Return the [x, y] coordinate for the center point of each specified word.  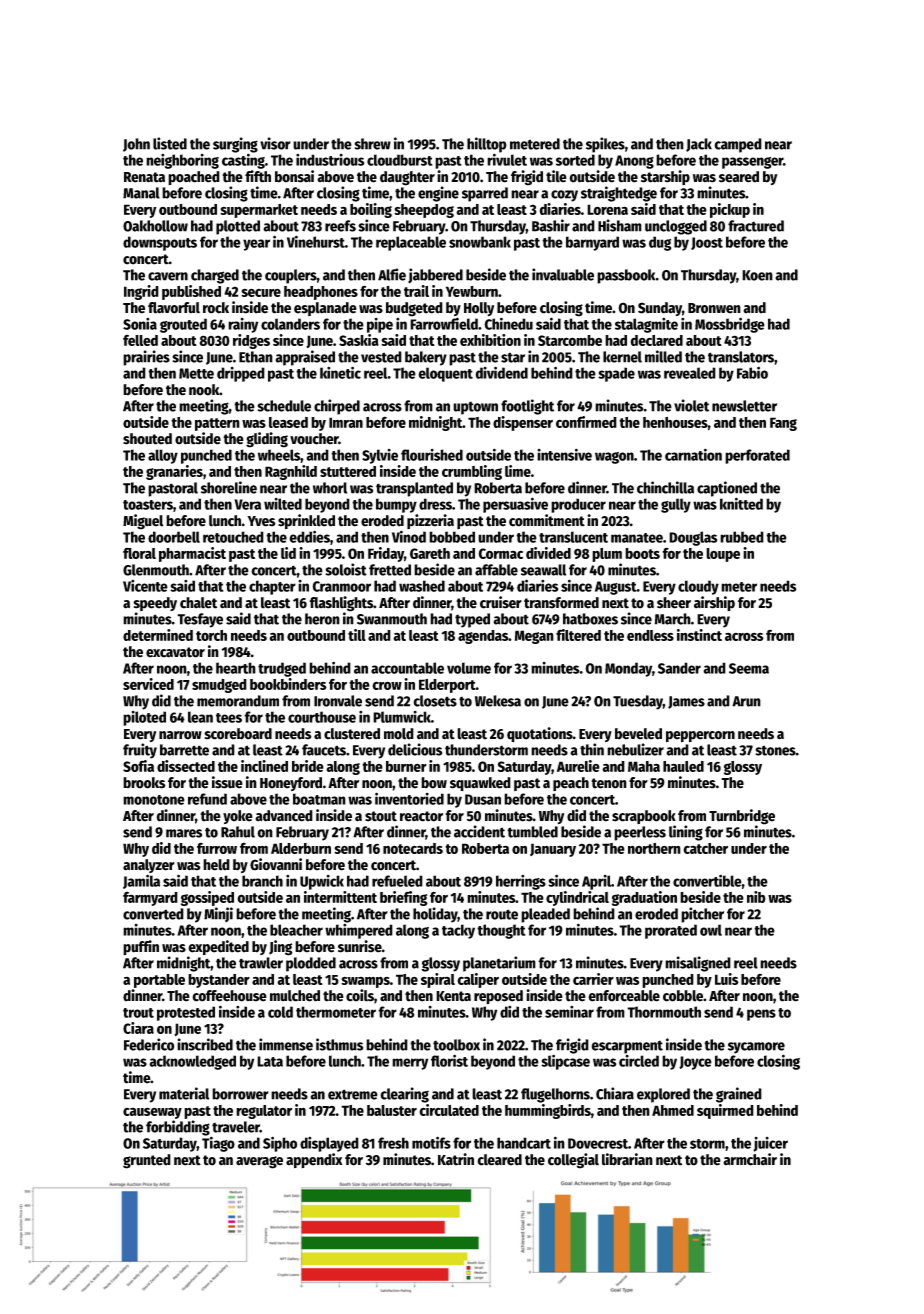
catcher [705, 848]
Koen [757, 275]
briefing [404, 898]
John [136, 145]
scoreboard [238, 734]
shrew [372, 144]
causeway [152, 1113]
